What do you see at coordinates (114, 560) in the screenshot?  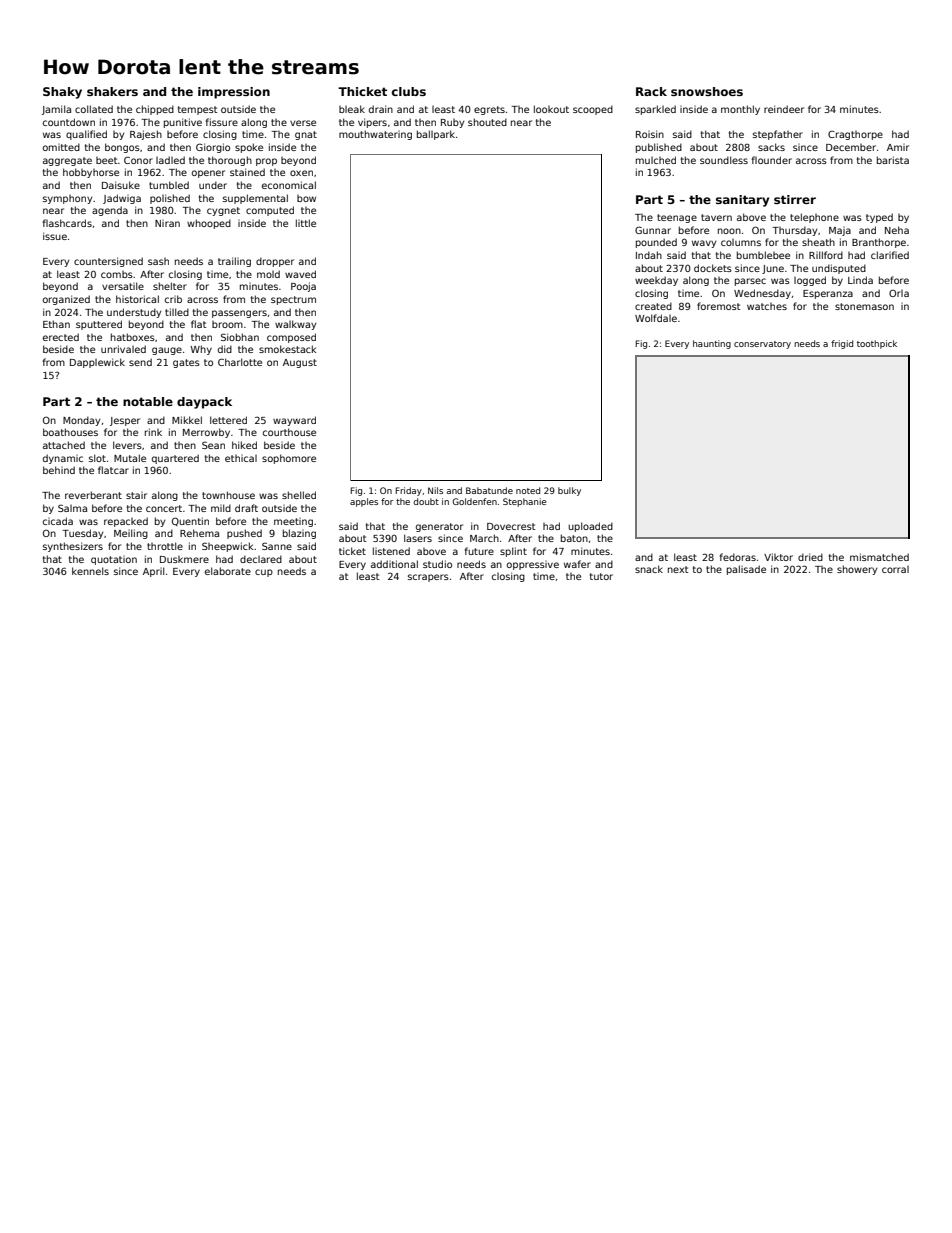 I see `quotation` at bounding box center [114, 560].
